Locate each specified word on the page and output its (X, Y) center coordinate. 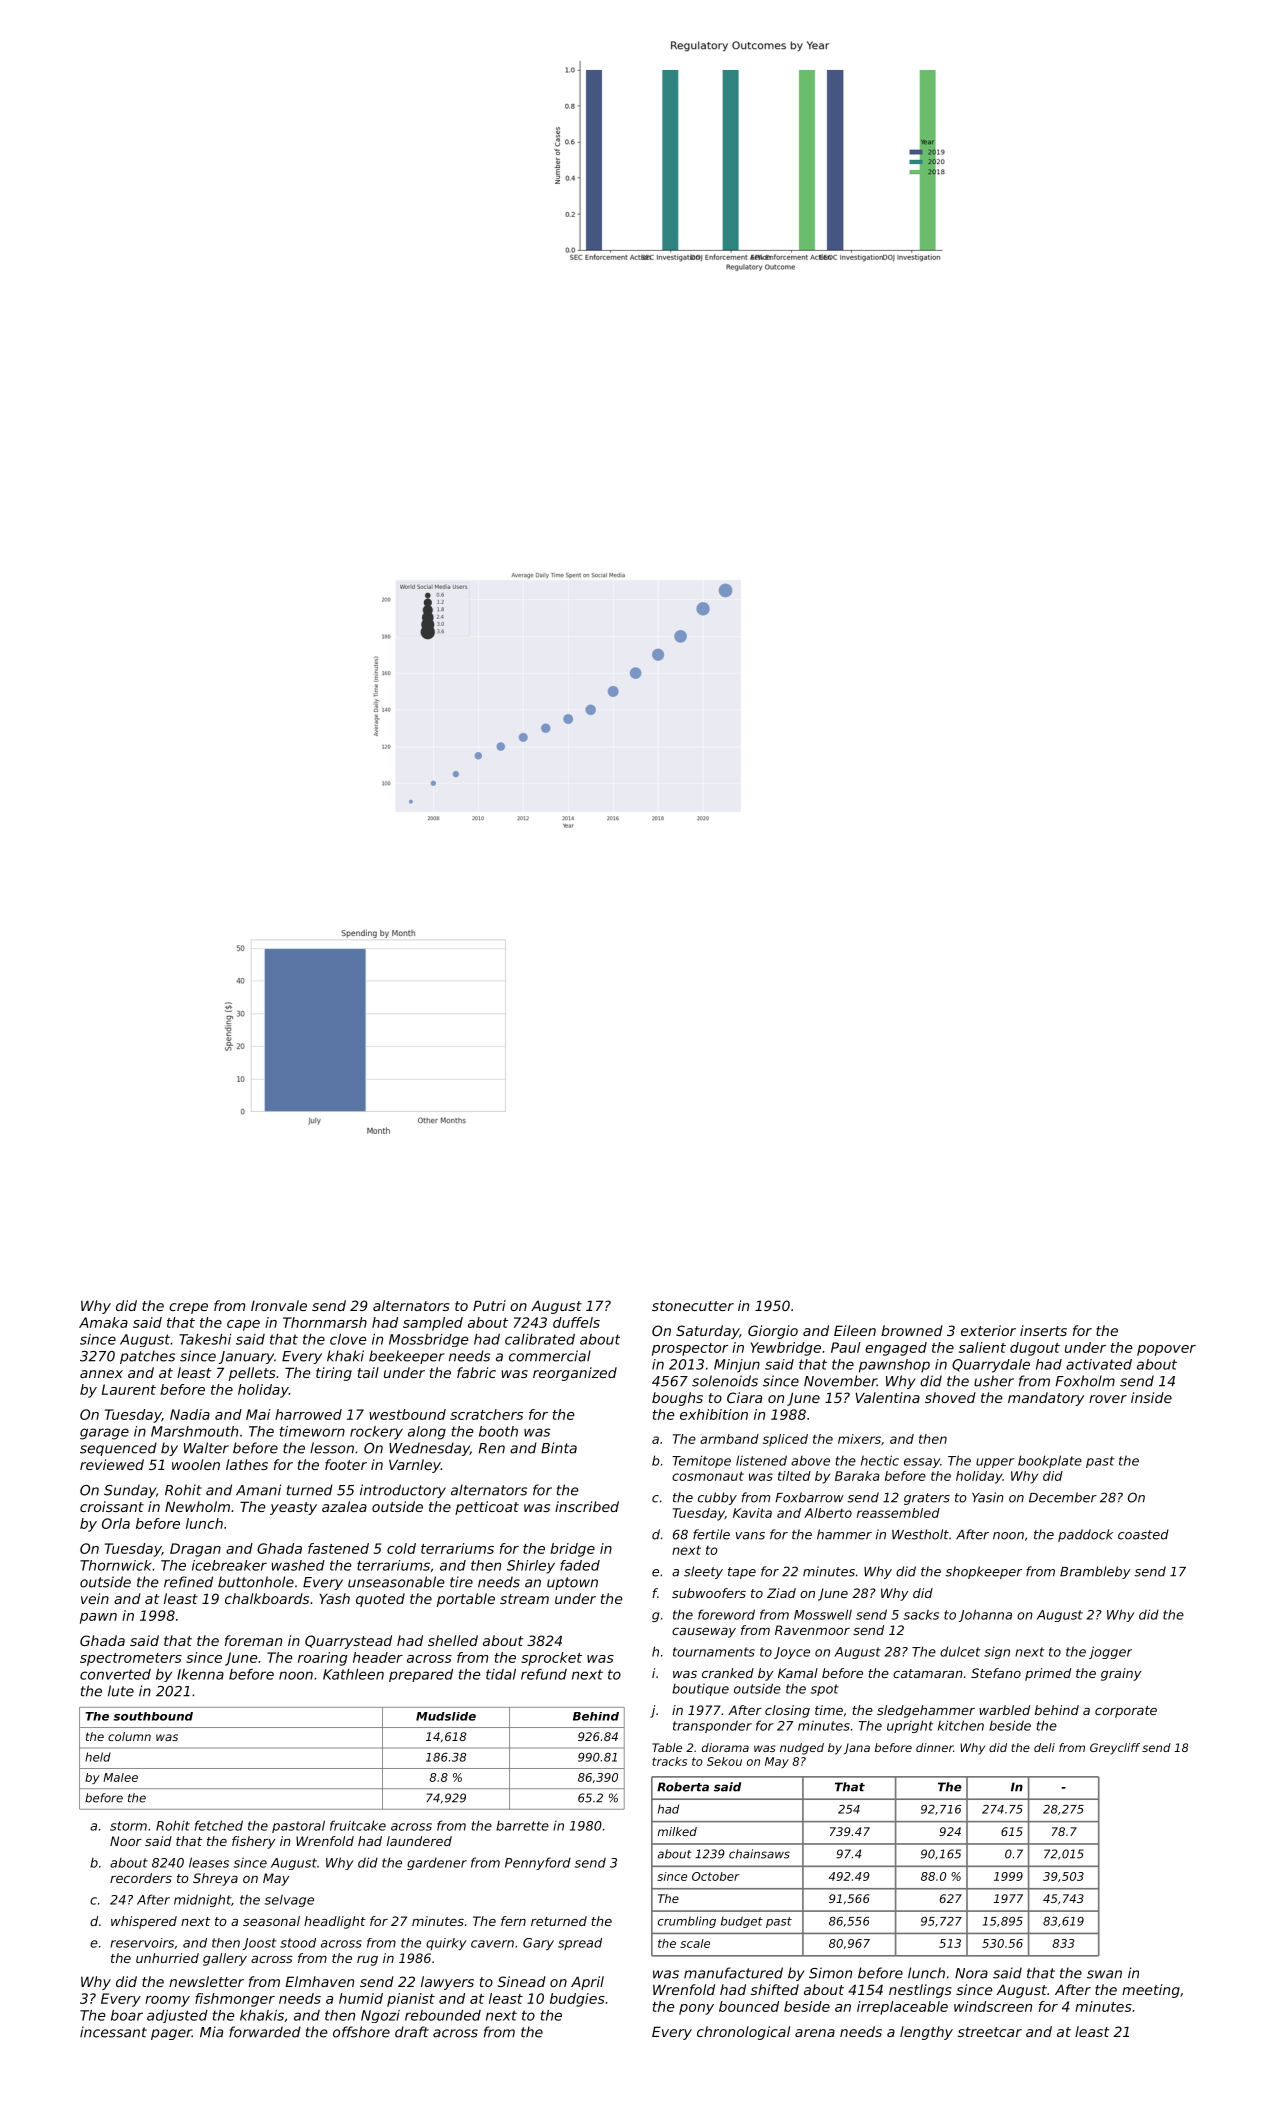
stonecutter (693, 1306)
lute (121, 1691)
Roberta (683, 1787)
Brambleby (1095, 1572)
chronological (743, 2033)
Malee (120, 1777)
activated (1099, 1364)
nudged (802, 1749)
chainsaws (759, 1854)
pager (171, 2034)
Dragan (195, 1550)
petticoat (487, 1508)
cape (243, 1325)
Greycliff (1115, 1749)
